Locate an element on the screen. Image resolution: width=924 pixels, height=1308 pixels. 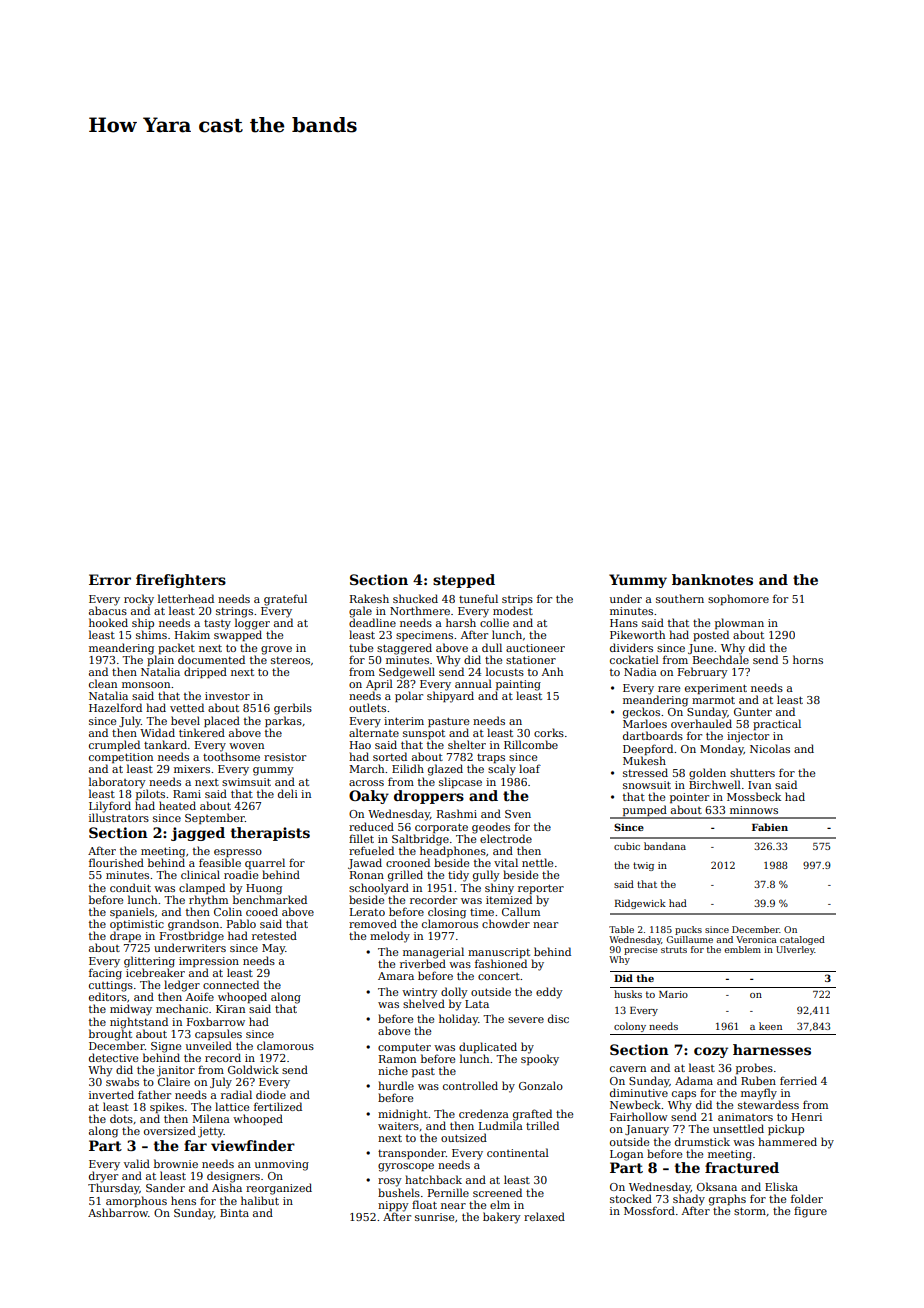
spooky is located at coordinates (540, 1060).
